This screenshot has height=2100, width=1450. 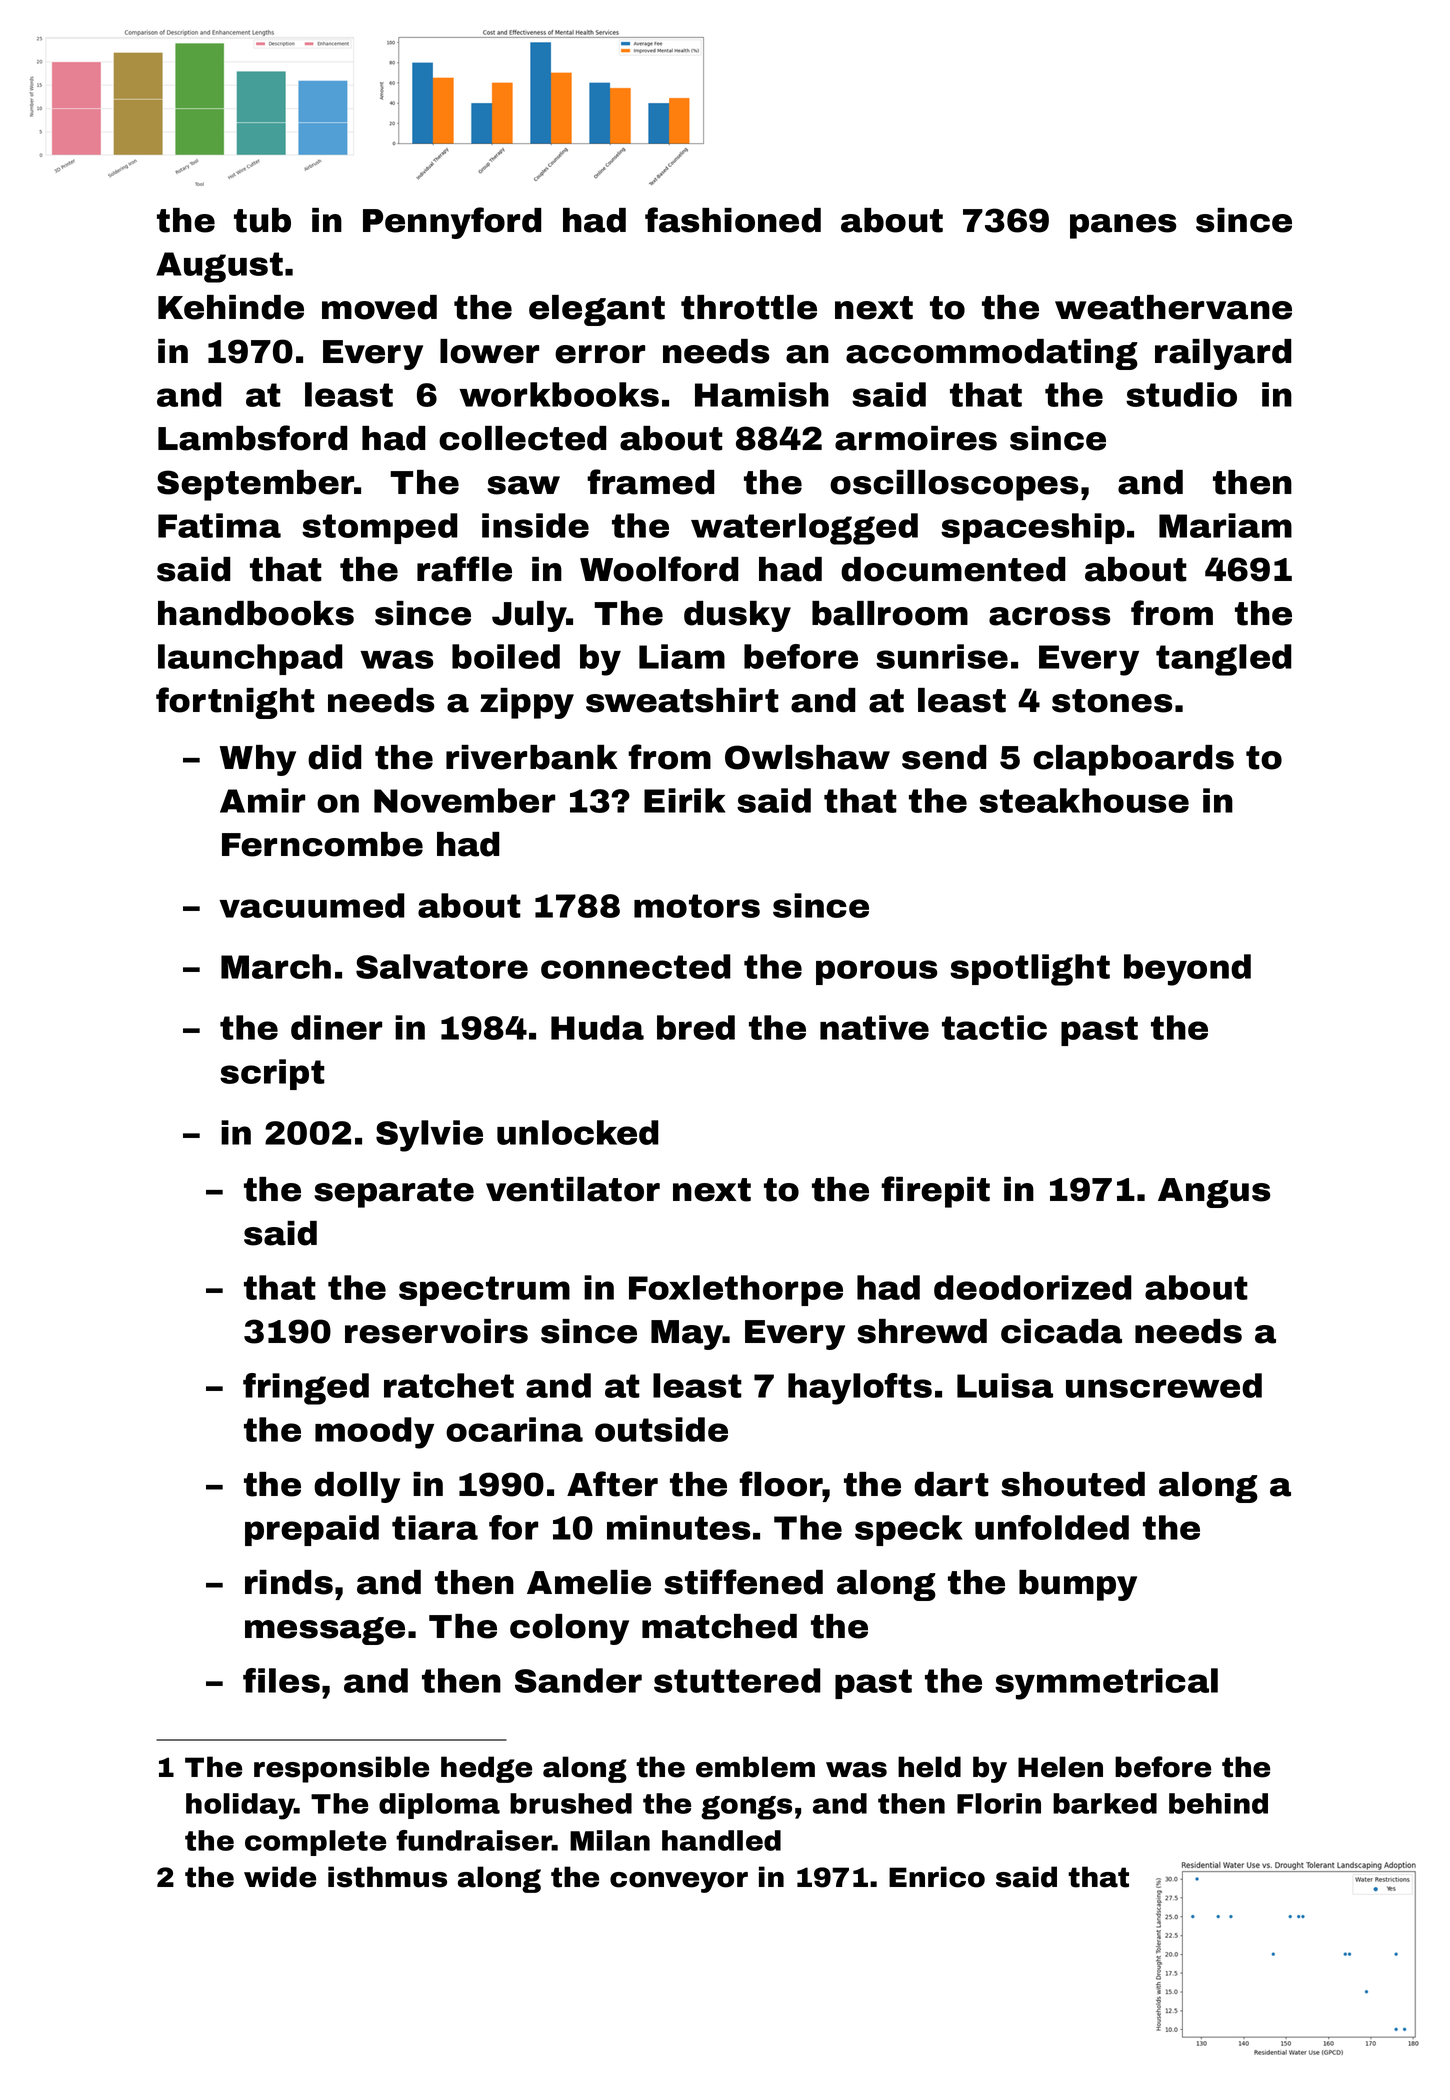 What do you see at coordinates (578, 1132) in the screenshot?
I see `unlocked` at bounding box center [578, 1132].
